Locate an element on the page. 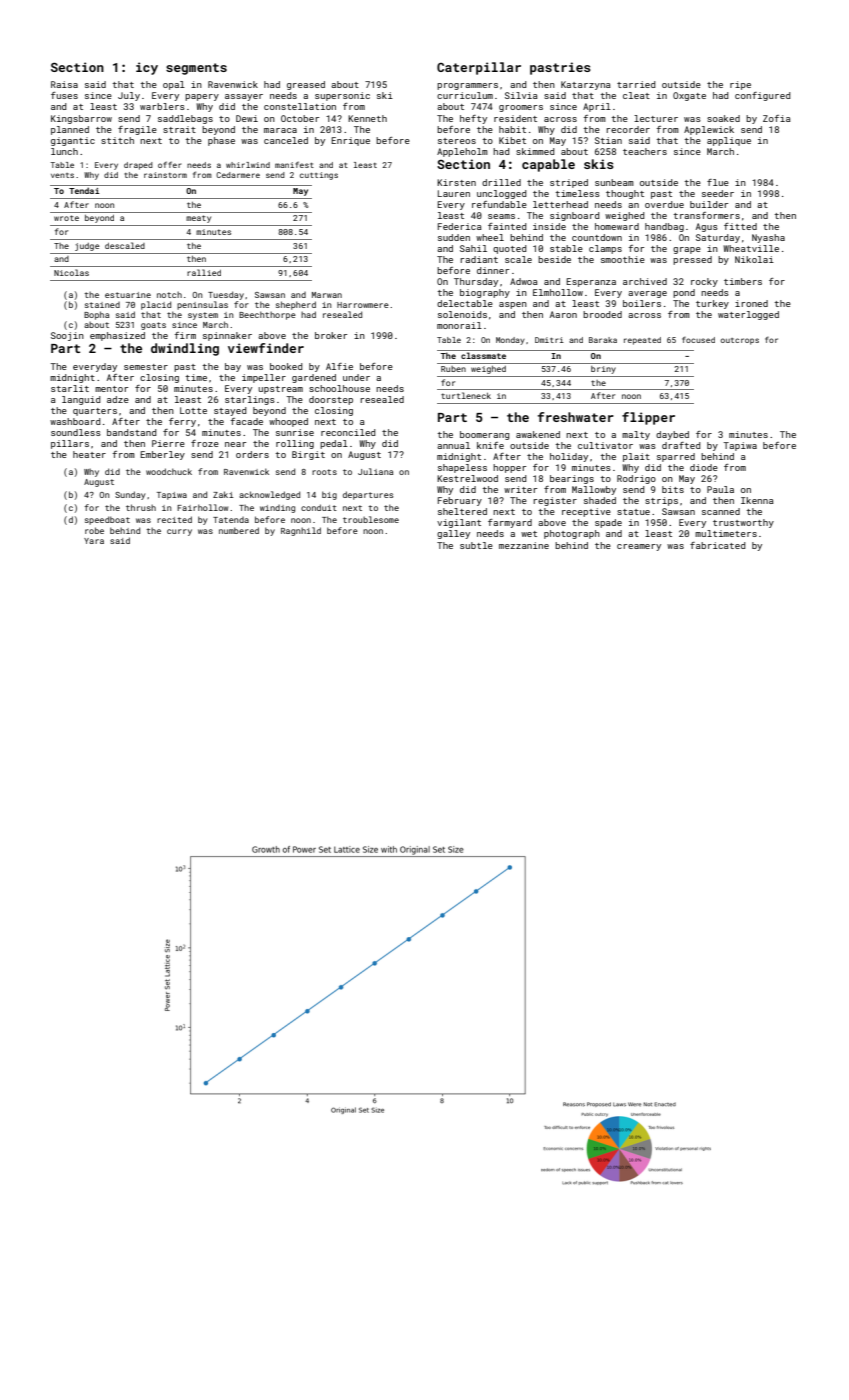 The width and height of the image is (849, 1400). repeated is located at coordinates (642, 341).
